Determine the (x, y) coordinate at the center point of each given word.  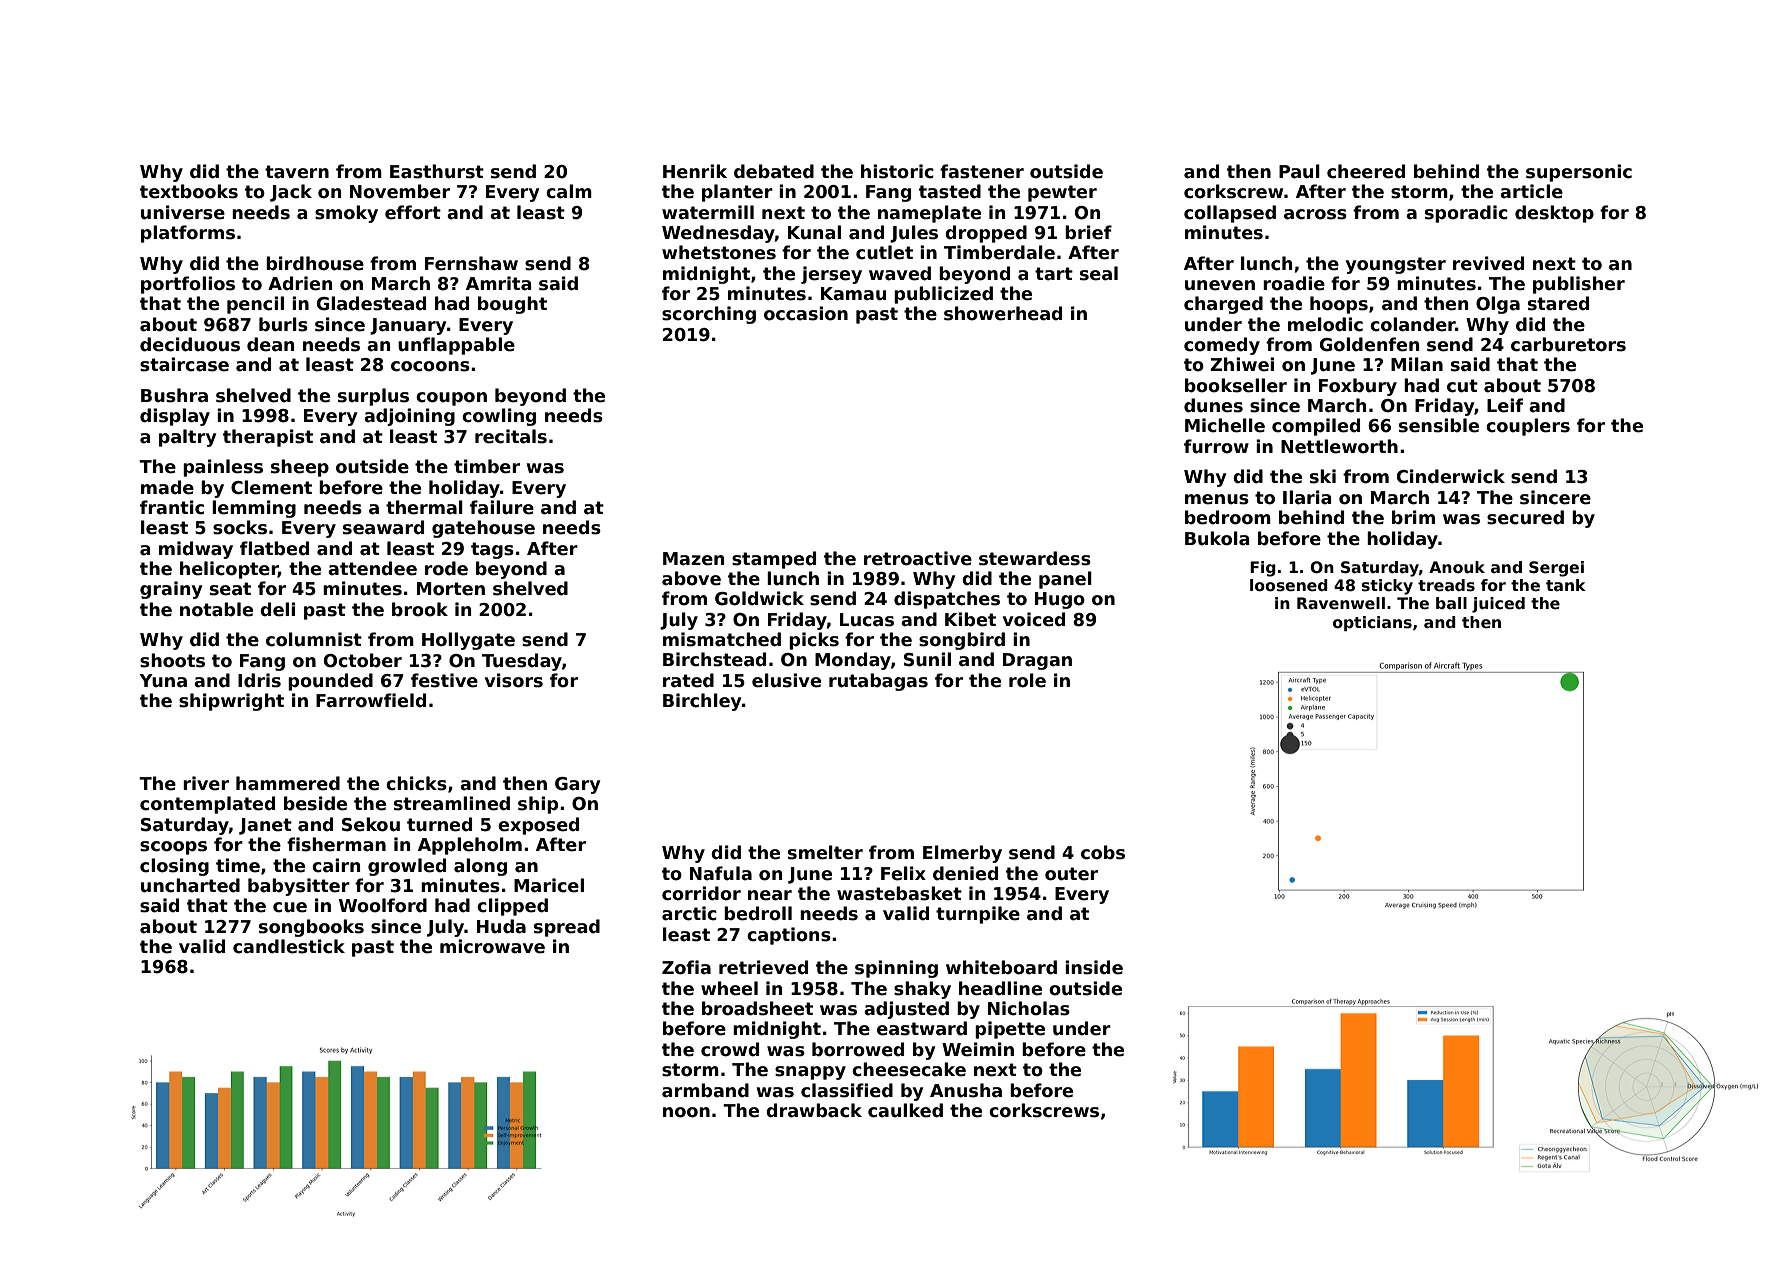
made (167, 487)
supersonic (1579, 173)
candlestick (289, 946)
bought (512, 305)
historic (897, 171)
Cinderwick (1451, 476)
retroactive (918, 558)
